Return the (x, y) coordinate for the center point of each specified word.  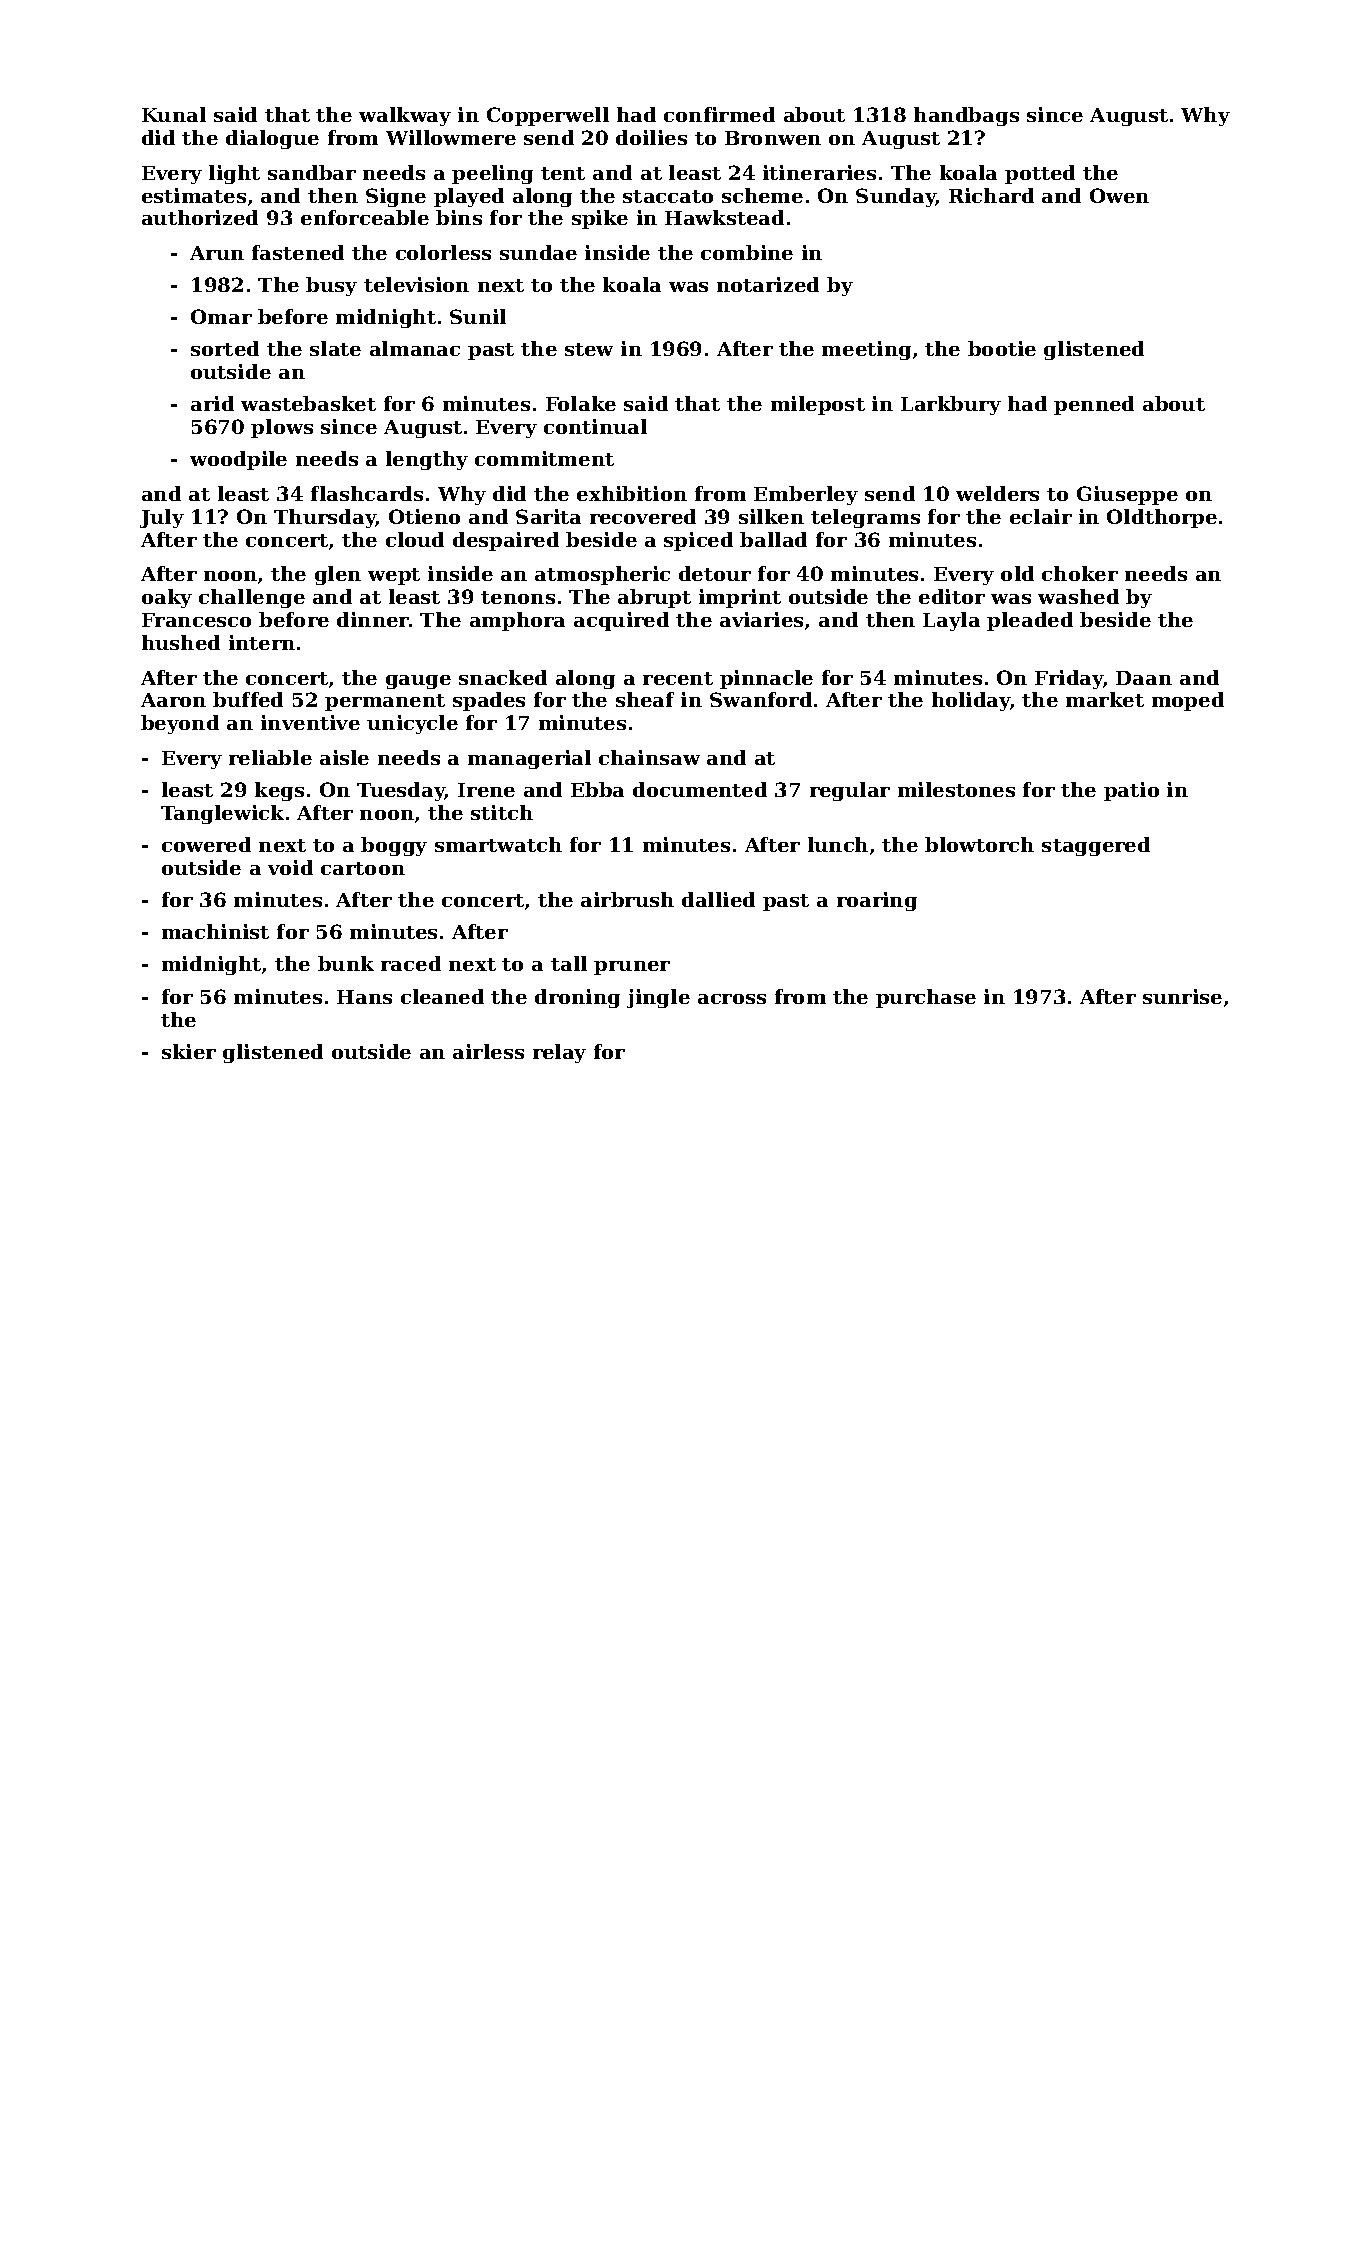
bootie (1002, 348)
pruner (632, 968)
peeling (492, 174)
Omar (221, 316)
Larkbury (951, 405)
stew (589, 349)
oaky (167, 598)
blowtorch (979, 844)
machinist (215, 931)
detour (715, 573)
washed (1078, 596)
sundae (538, 252)
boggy (394, 846)
